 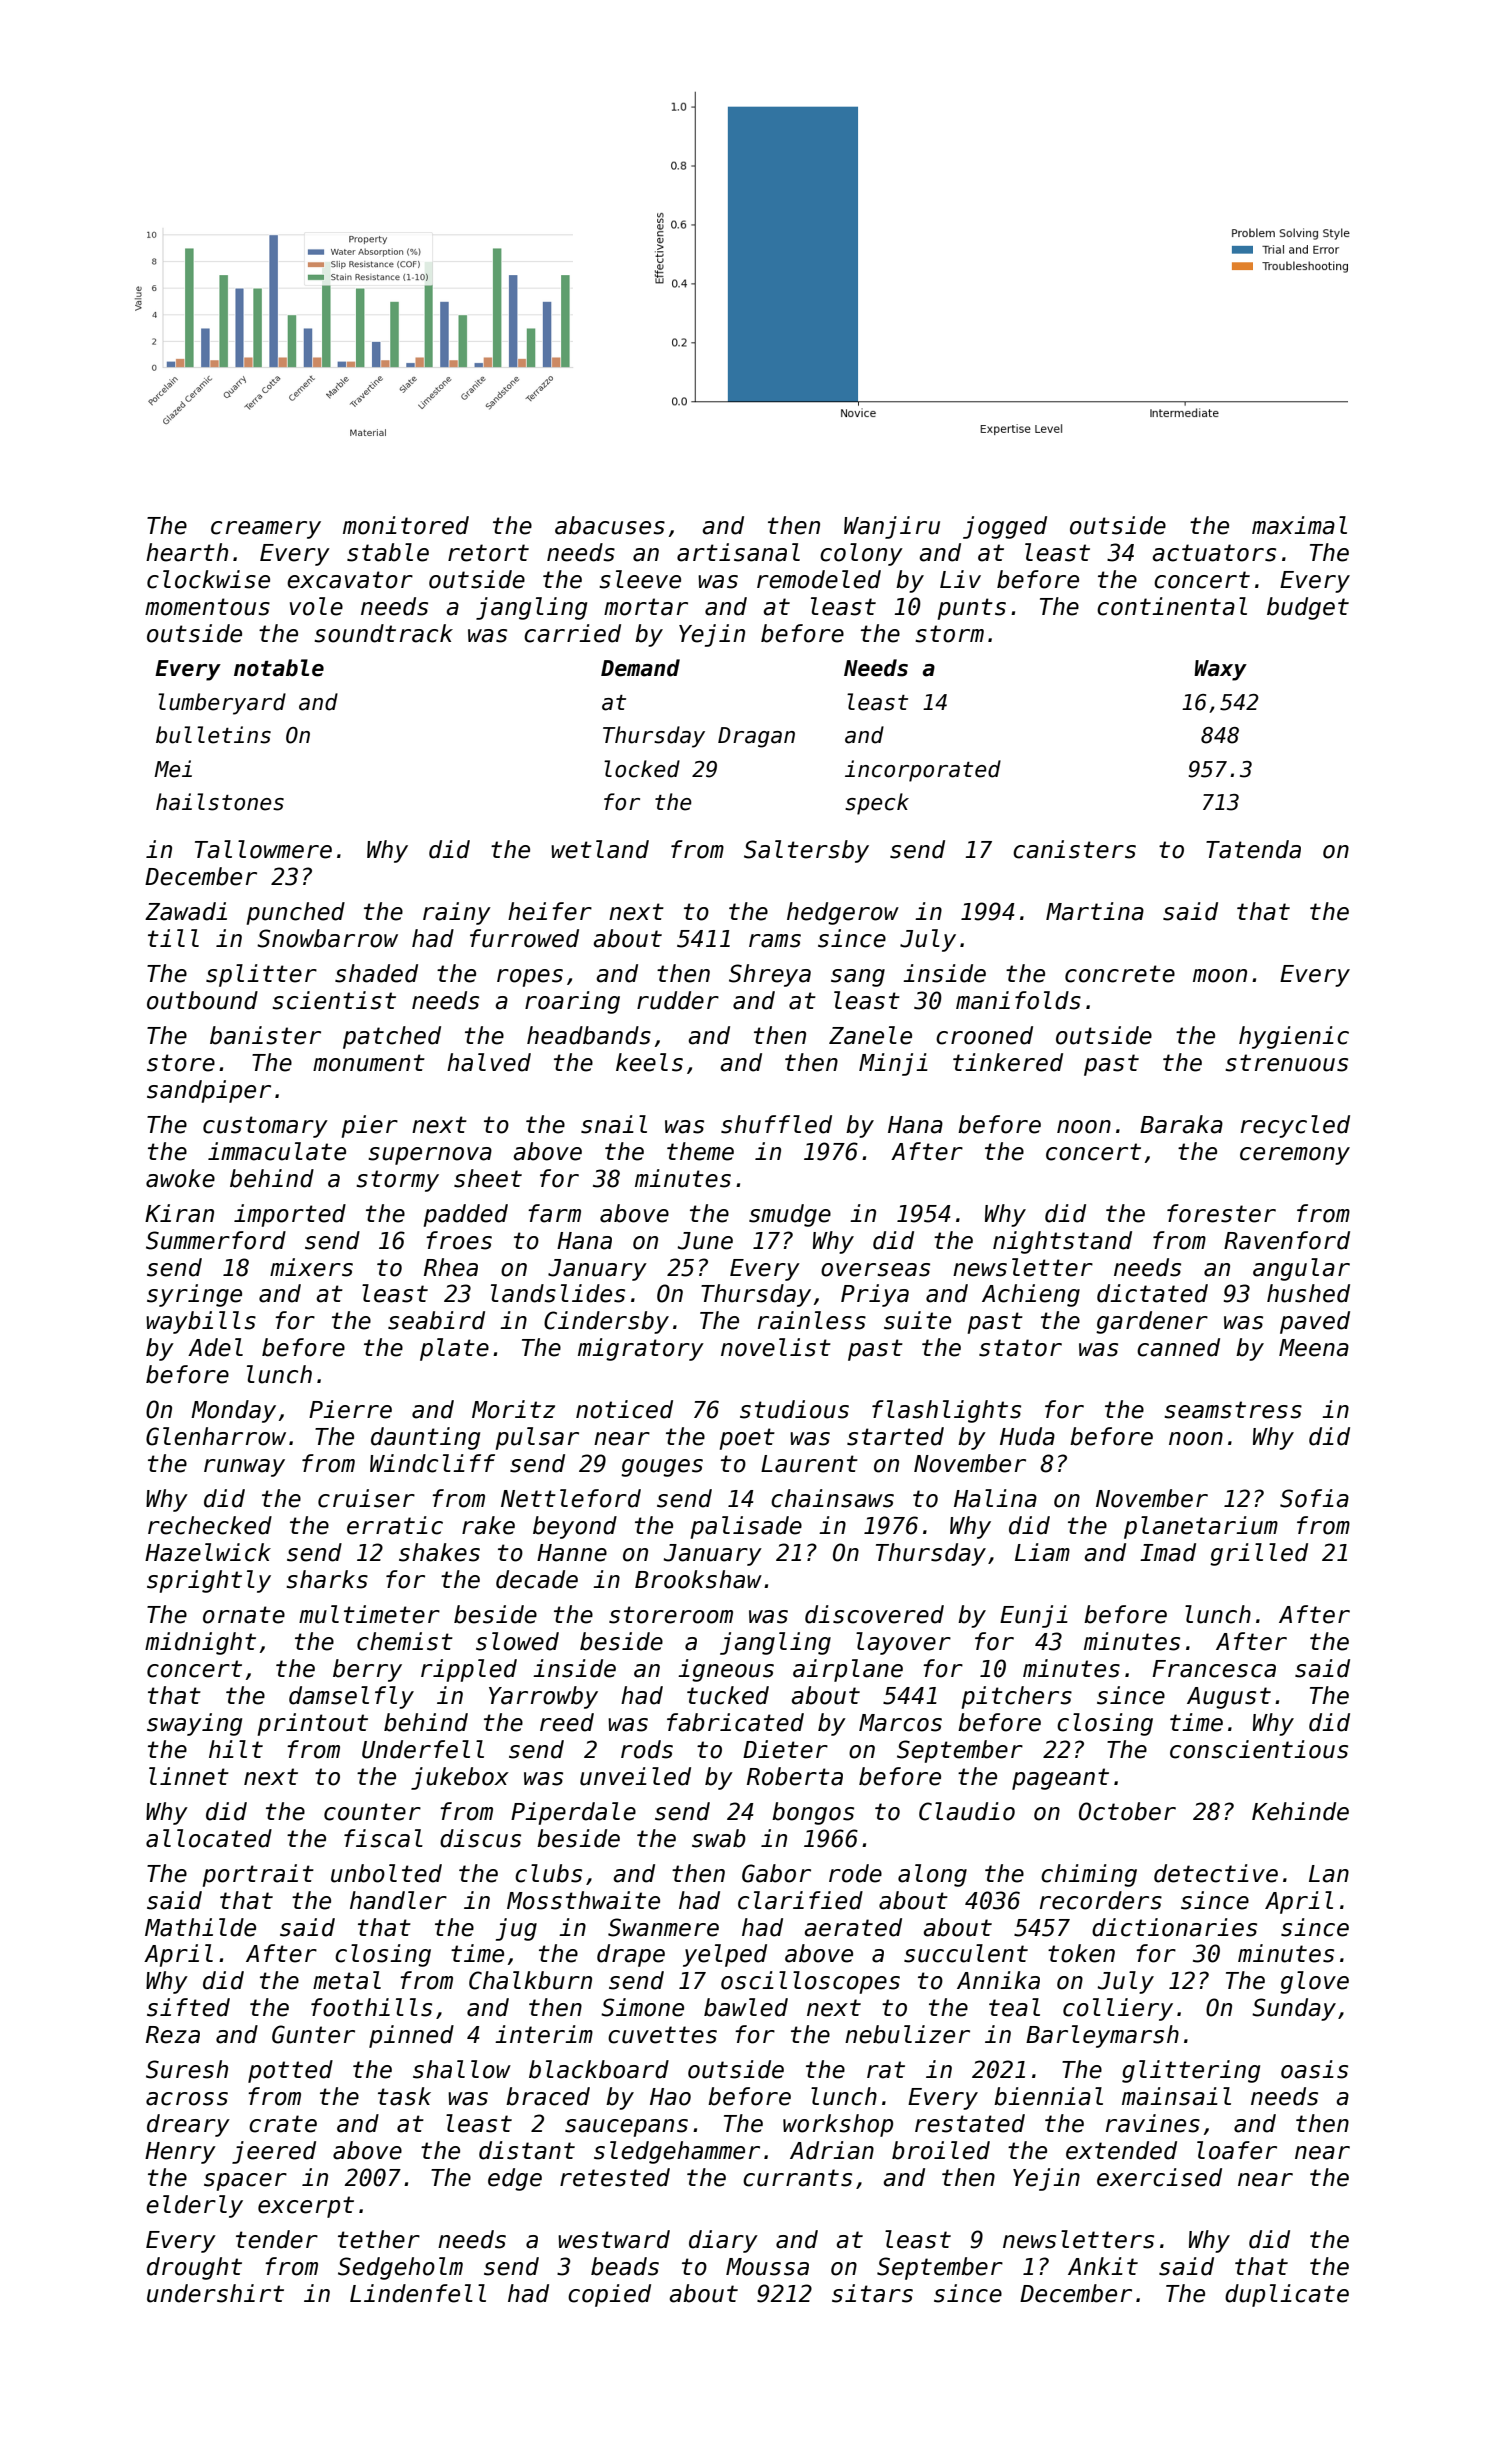 I want to click on maximal, so click(x=1299, y=525).
